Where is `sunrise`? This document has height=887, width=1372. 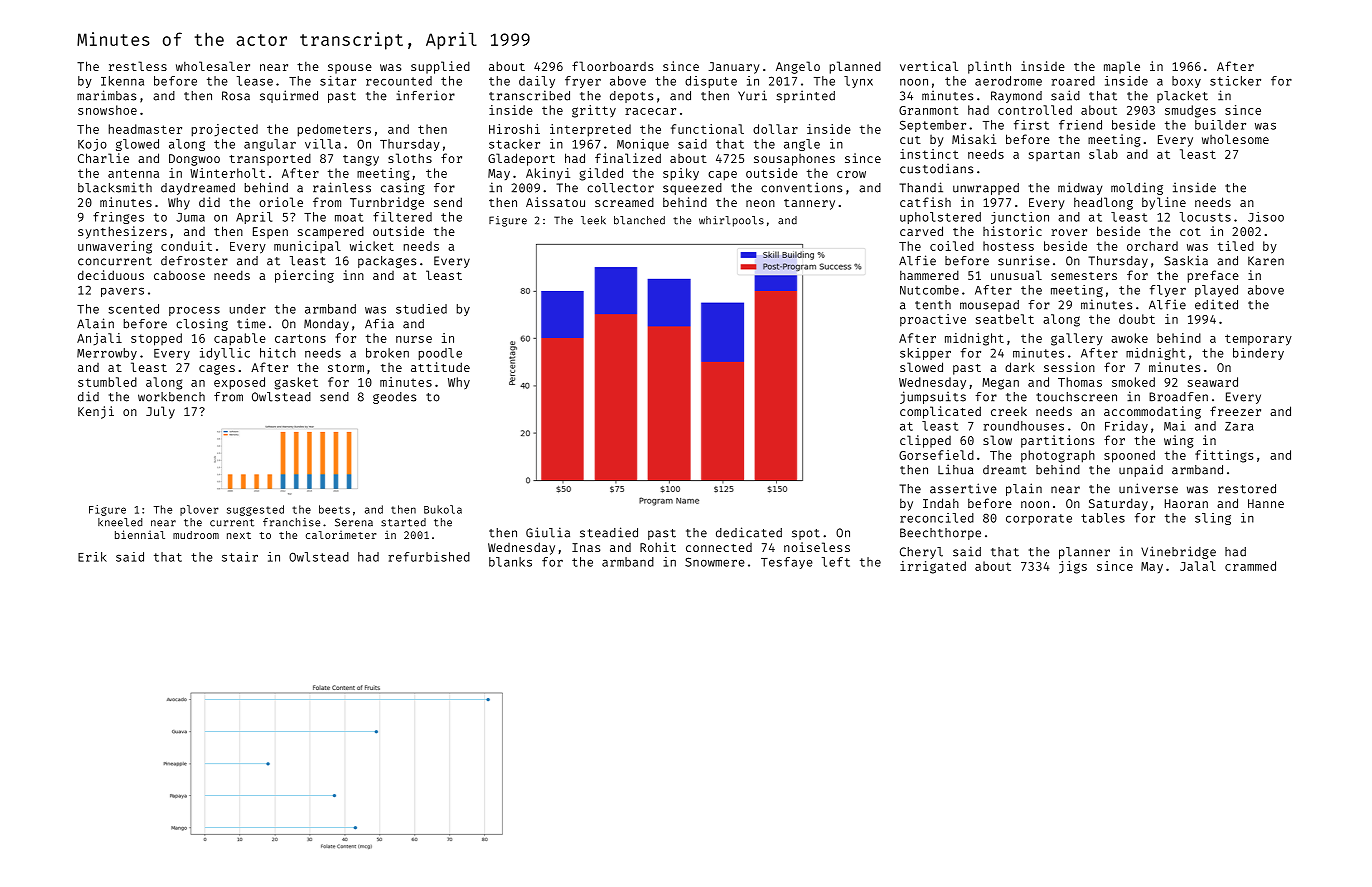
sunrise is located at coordinates (1024, 260).
